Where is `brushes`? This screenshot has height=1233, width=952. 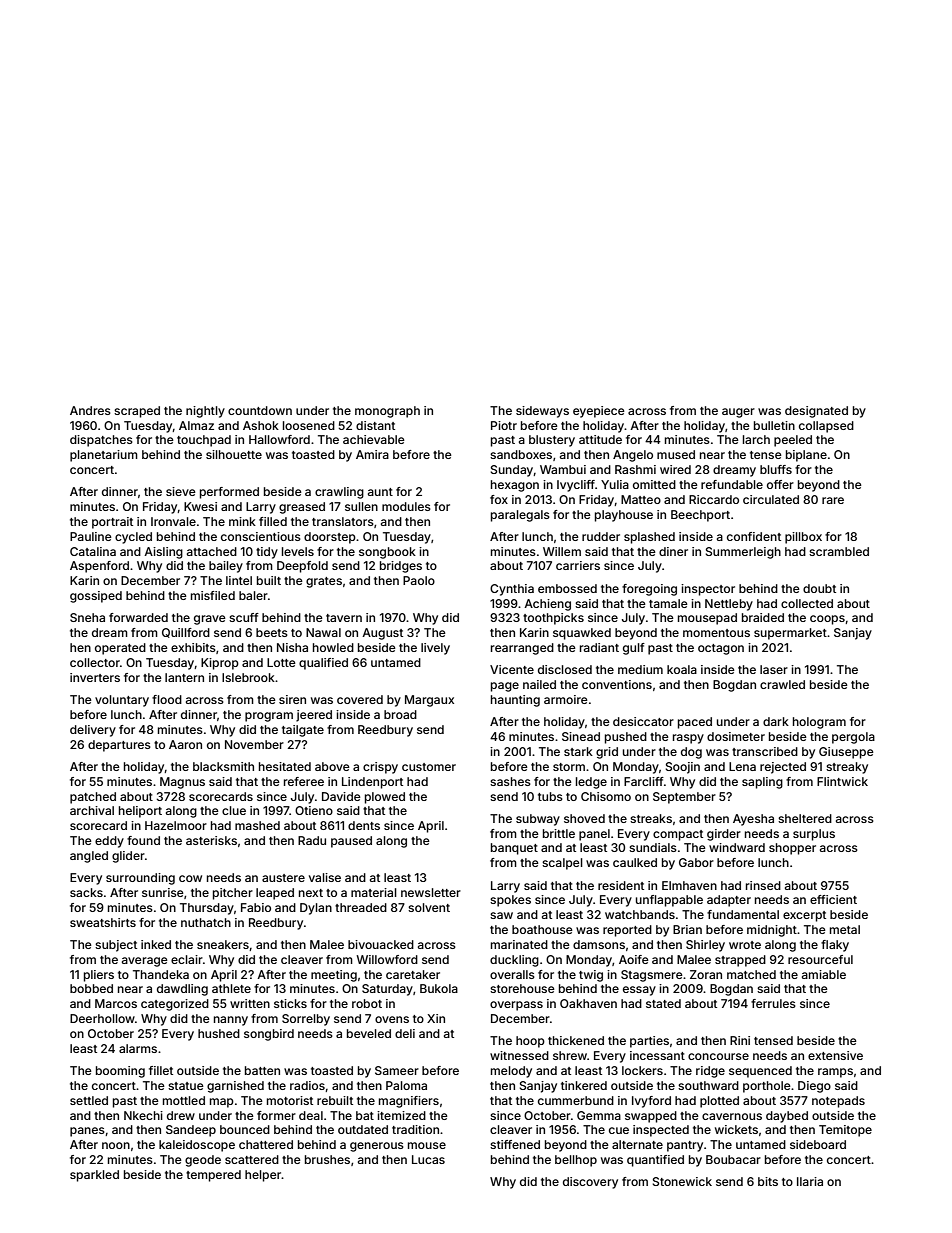 brushes is located at coordinates (327, 1159).
